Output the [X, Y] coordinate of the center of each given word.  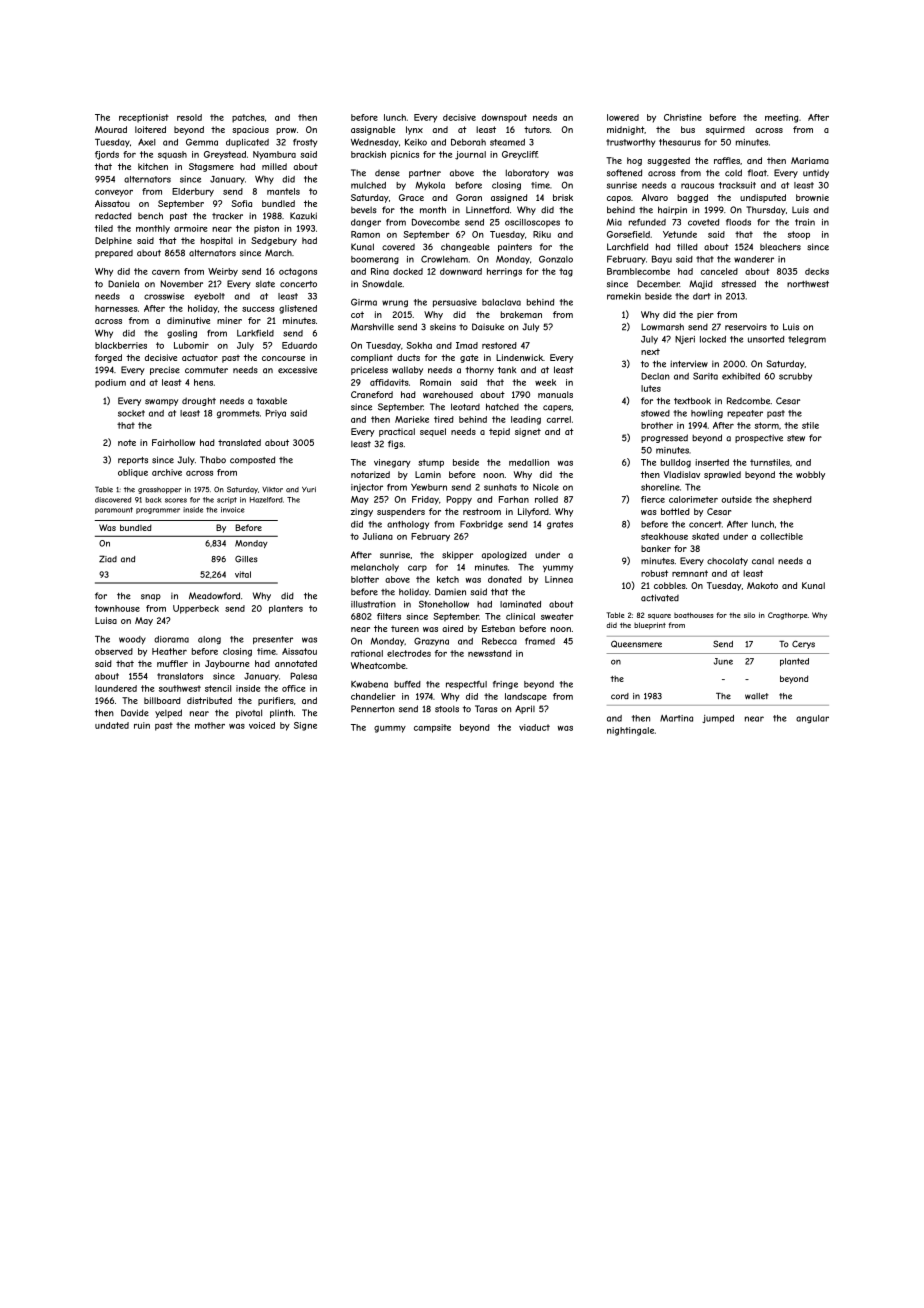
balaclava [501, 302]
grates [560, 525]
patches [248, 118]
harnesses [116, 308]
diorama [171, 639]
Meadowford [214, 596]
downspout [504, 118]
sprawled [722, 475]
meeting [781, 118]
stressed [739, 284]
